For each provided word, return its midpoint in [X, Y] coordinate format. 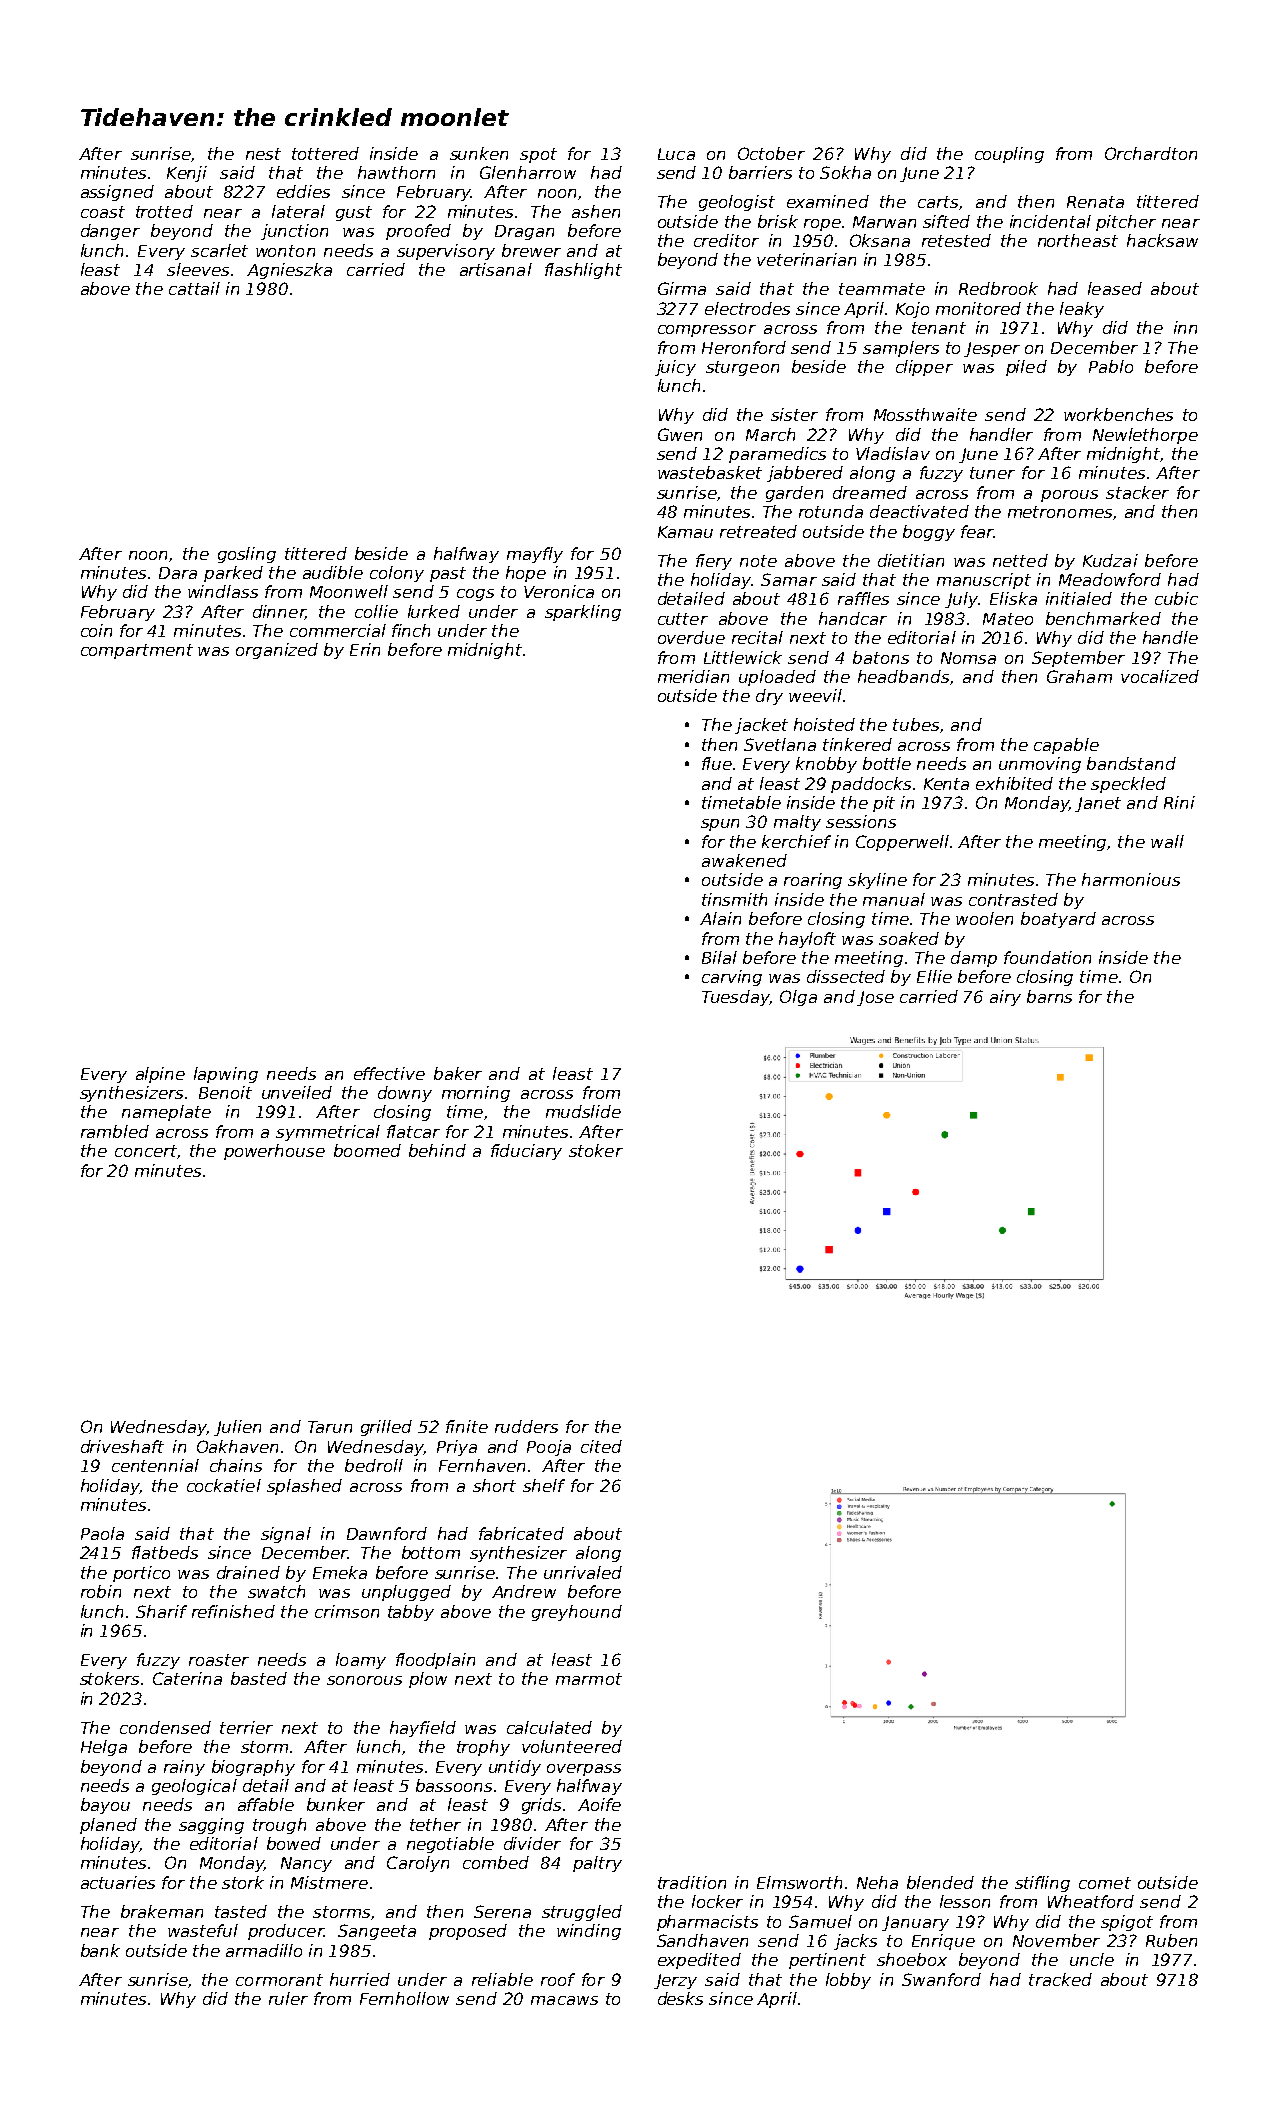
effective [389, 1073]
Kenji [187, 174]
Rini [1179, 802]
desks [680, 1998]
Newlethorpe [1145, 436]
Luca [676, 154]
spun [720, 825]
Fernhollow [404, 1998]
